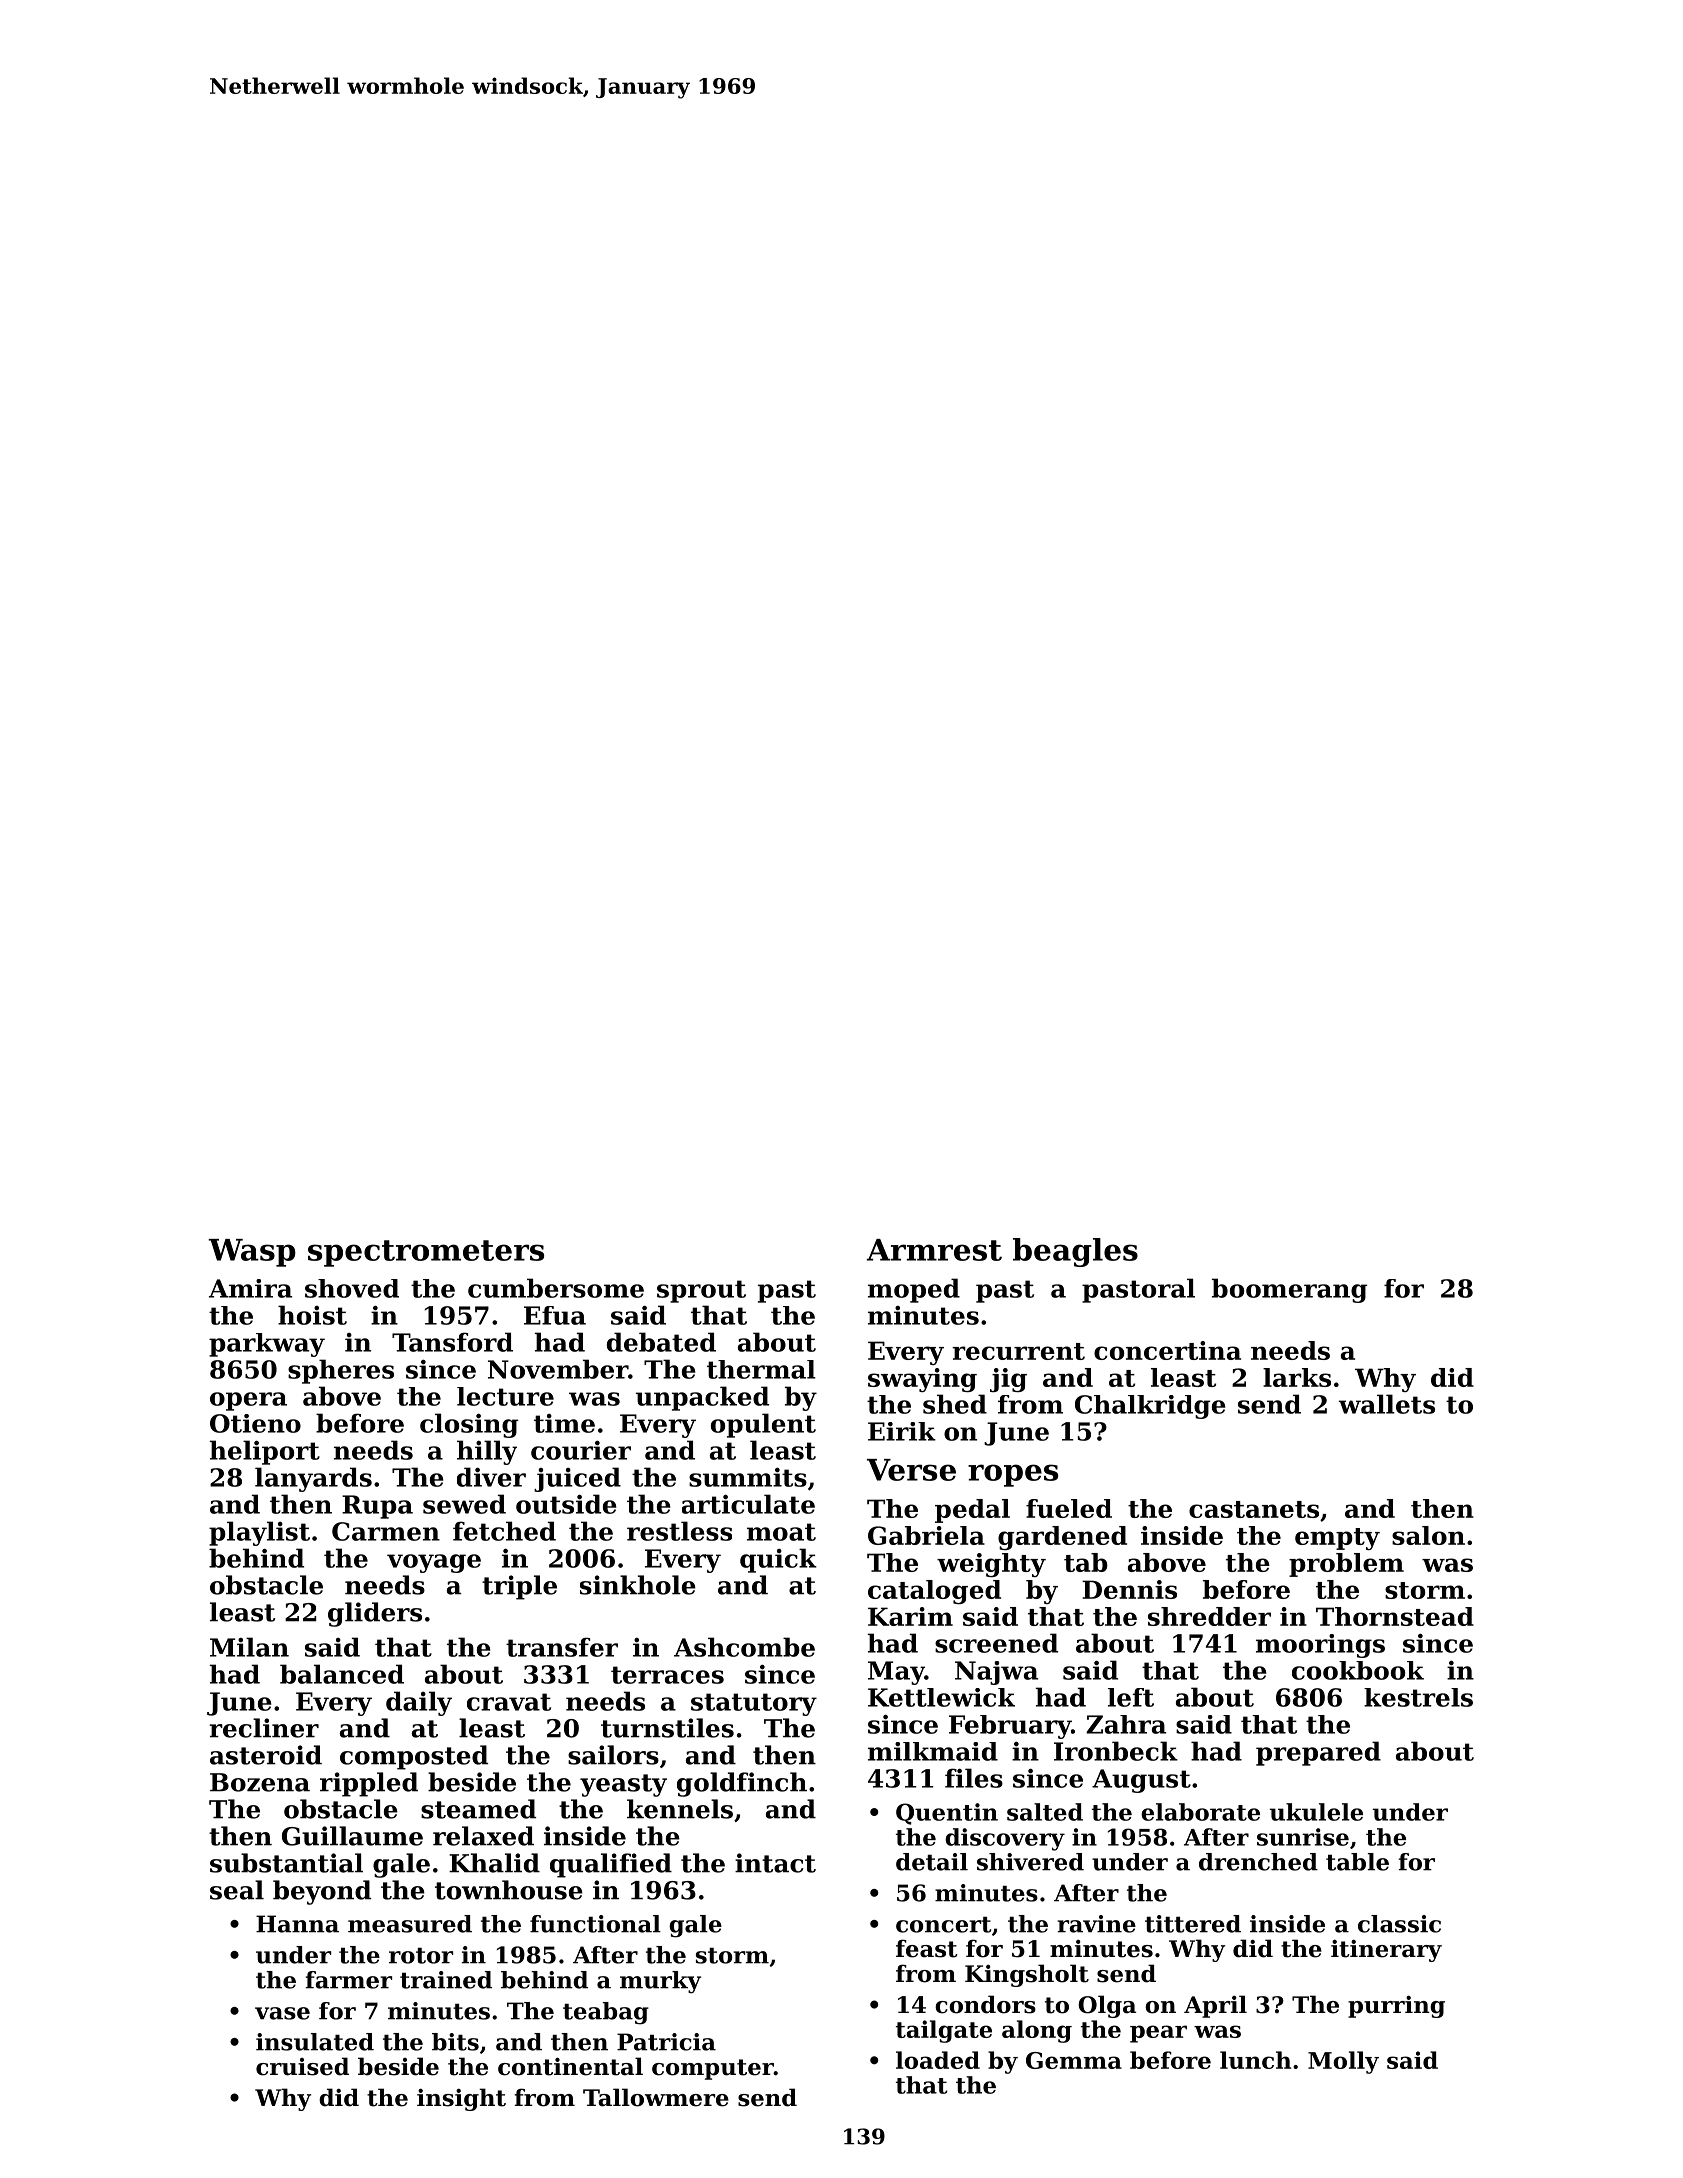  I want to click on Armrest, so click(934, 1250).
